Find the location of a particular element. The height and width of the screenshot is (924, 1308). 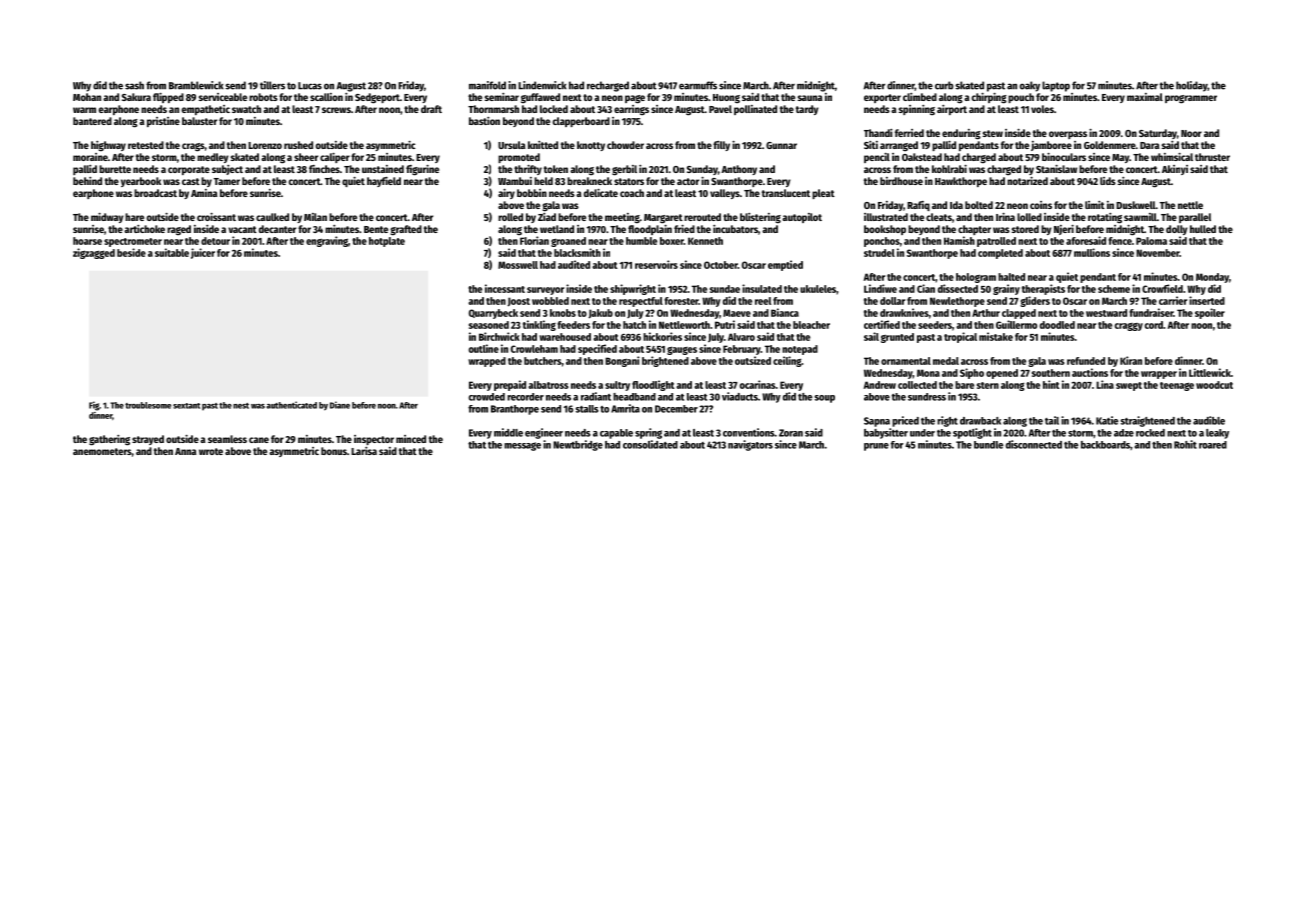

stew is located at coordinates (993, 133).
